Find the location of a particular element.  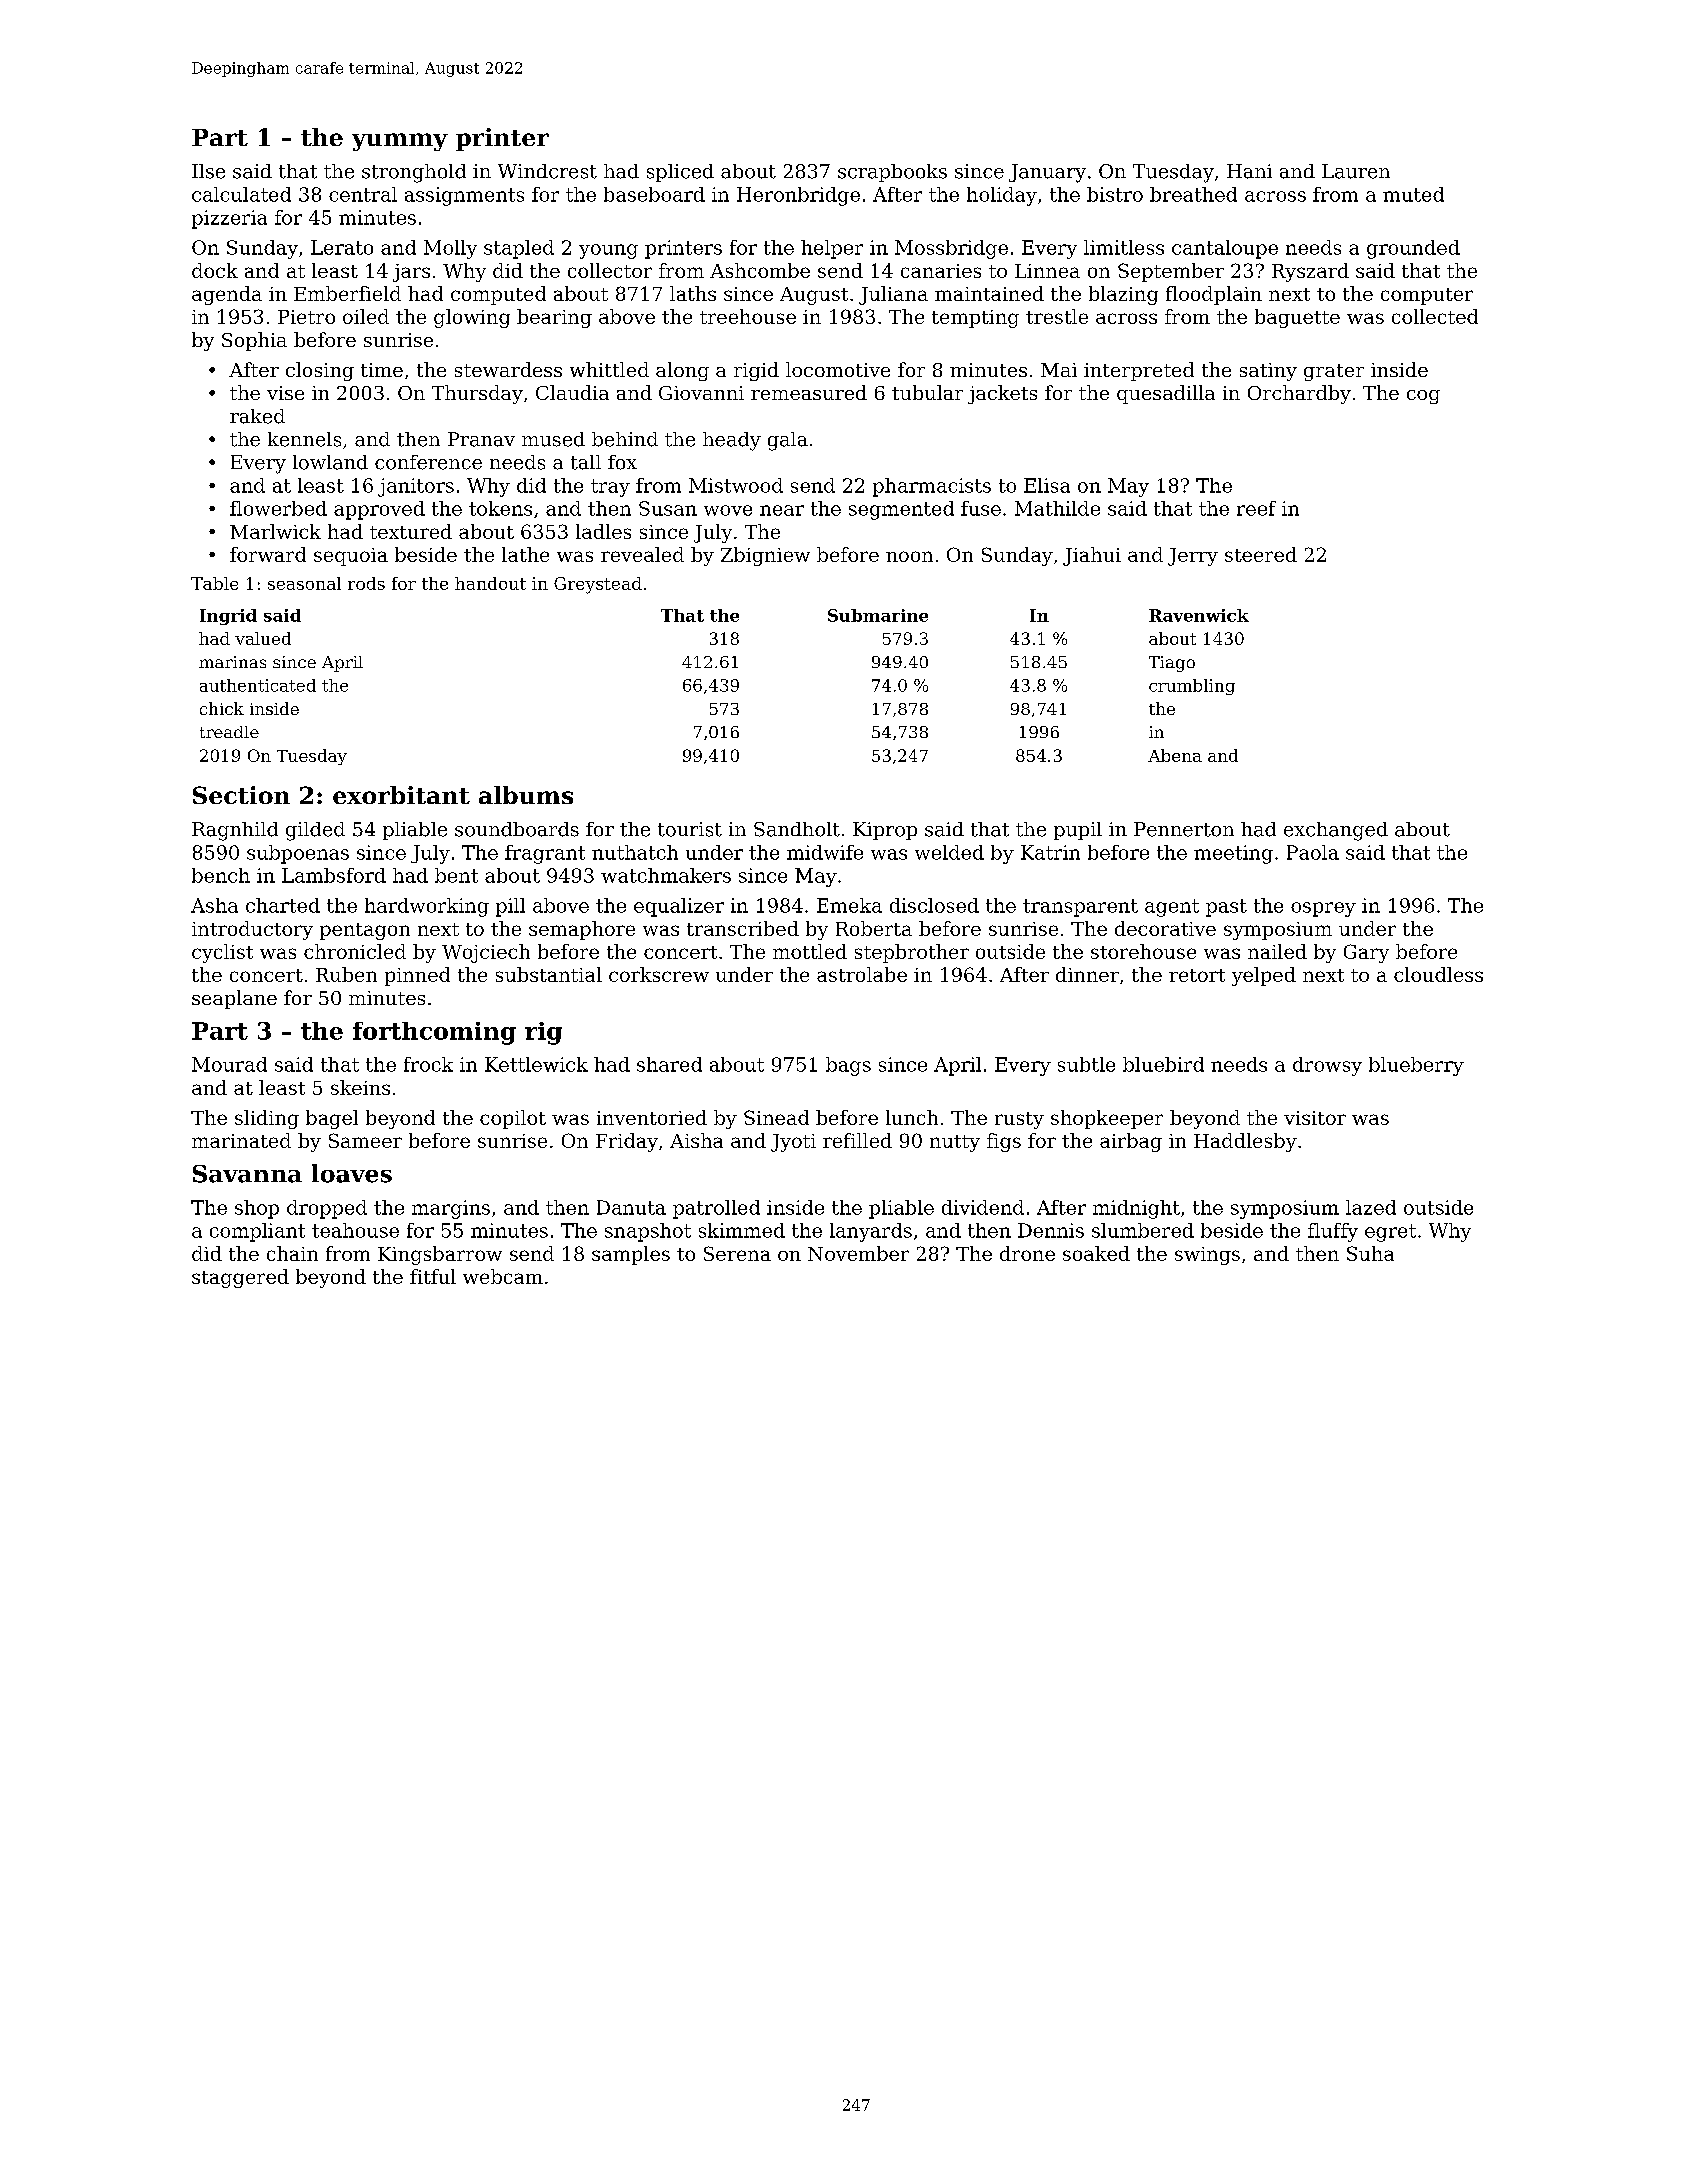

drone is located at coordinates (1027, 1253).
